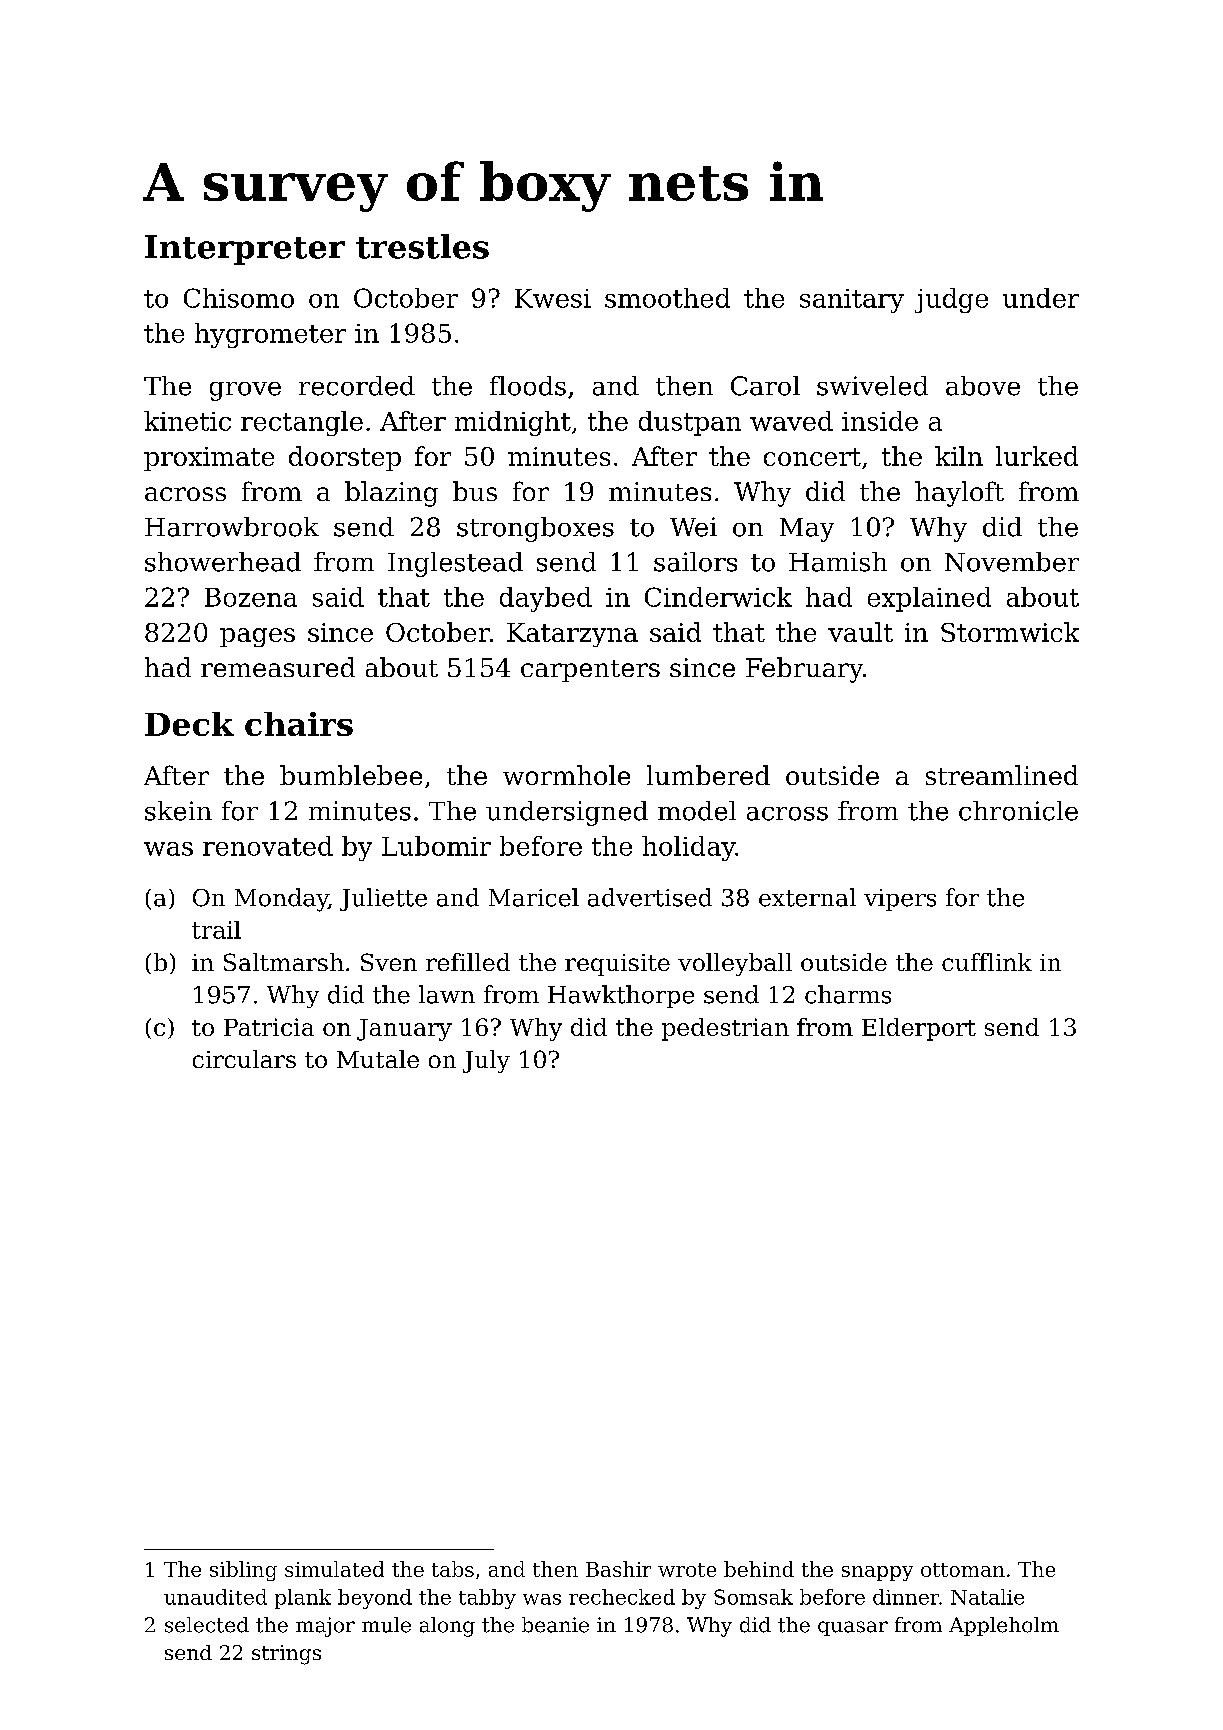 Image resolution: width=1223 pixels, height=1730 pixels. What do you see at coordinates (804, 670) in the document?
I see `February` at bounding box center [804, 670].
